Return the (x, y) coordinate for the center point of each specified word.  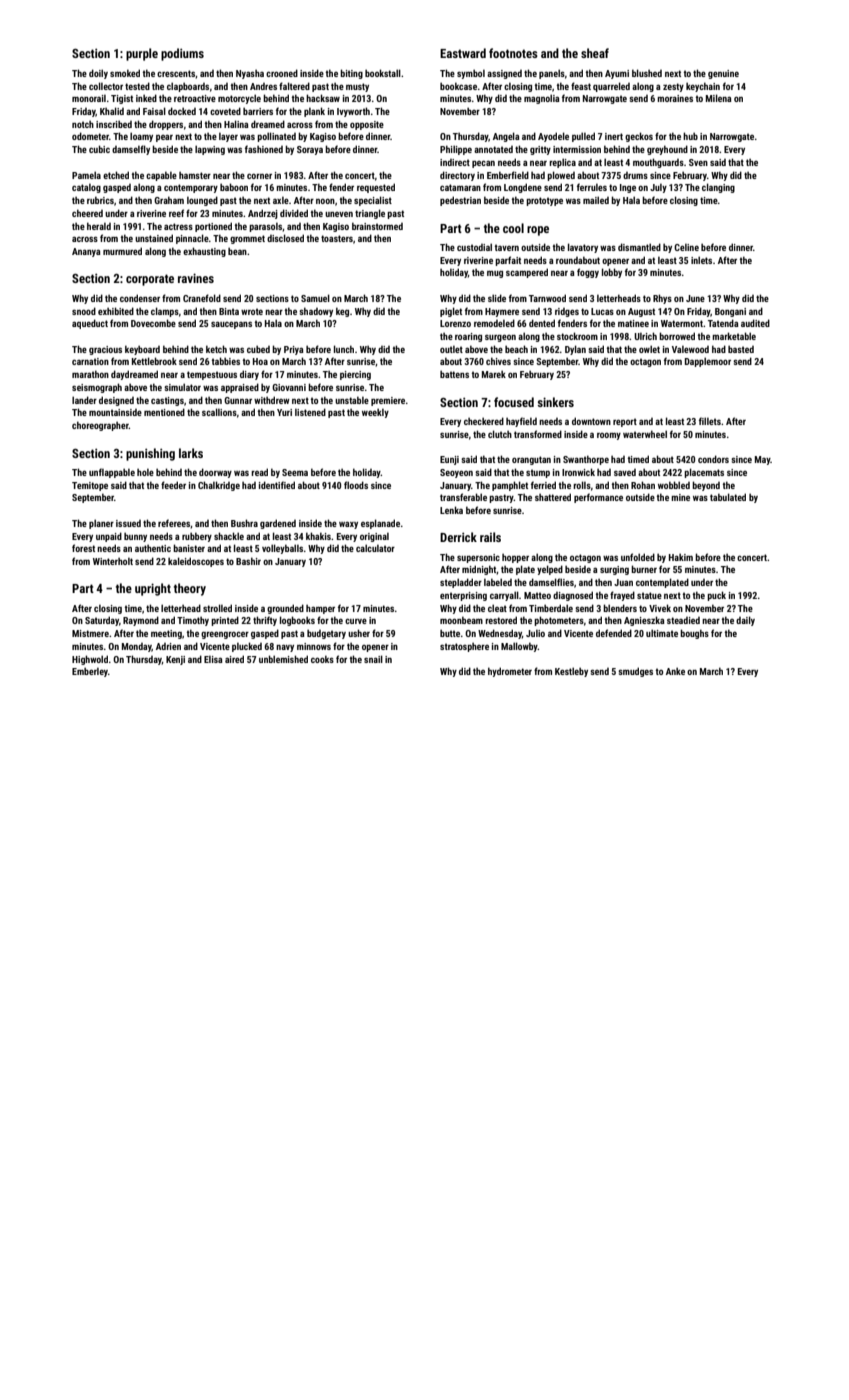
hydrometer (510, 672)
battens (454, 374)
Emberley (90, 672)
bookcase (458, 86)
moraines (675, 98)
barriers (258, 111)
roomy (609, 436)
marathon (90, 374)
